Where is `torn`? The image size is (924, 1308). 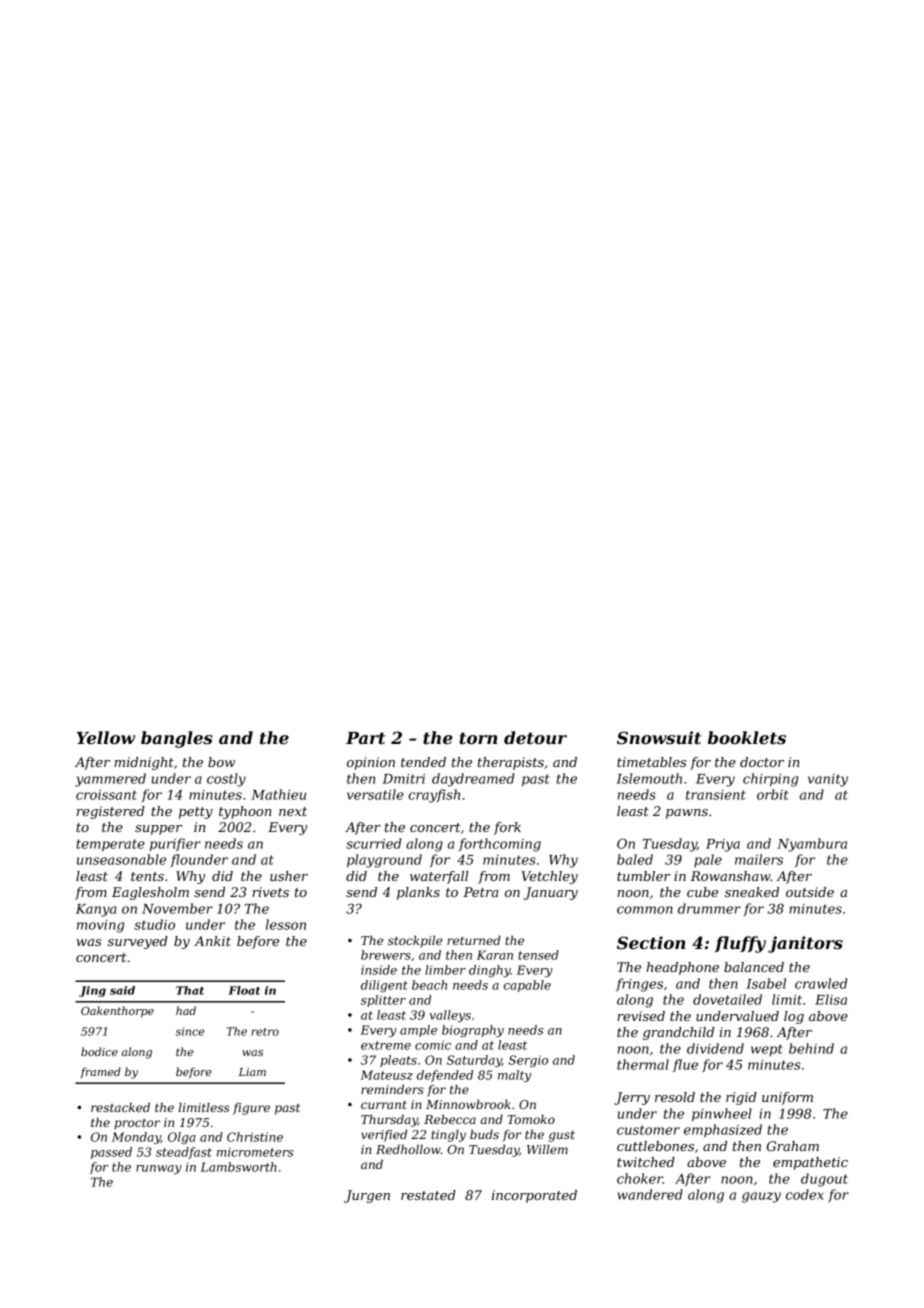 torn is located at coordinates (479, 738).
